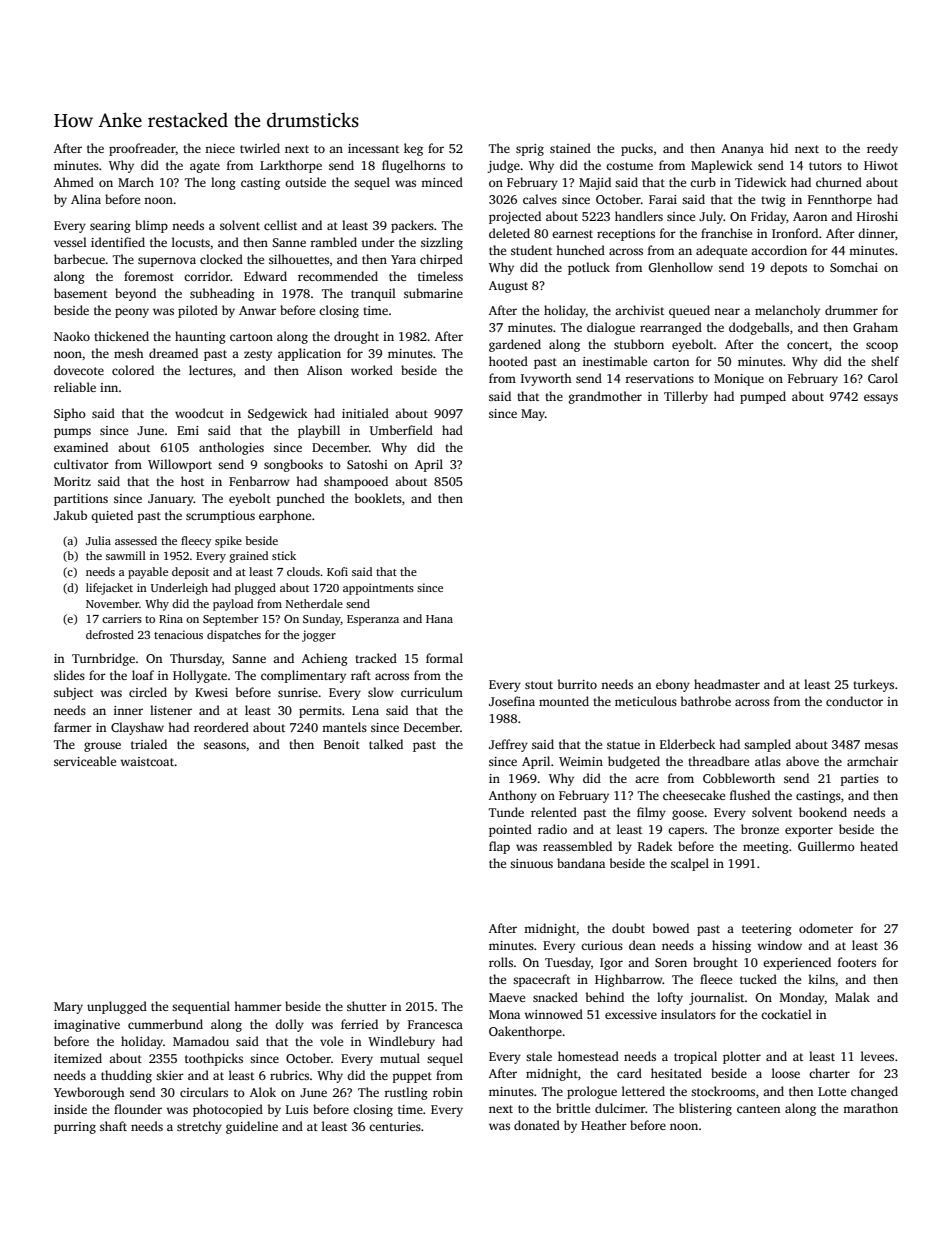 This document has height=1233, width=952. What do you see at coordinates (688, 815) in the document?
I see `goose` at bounding box center [688, 815].
